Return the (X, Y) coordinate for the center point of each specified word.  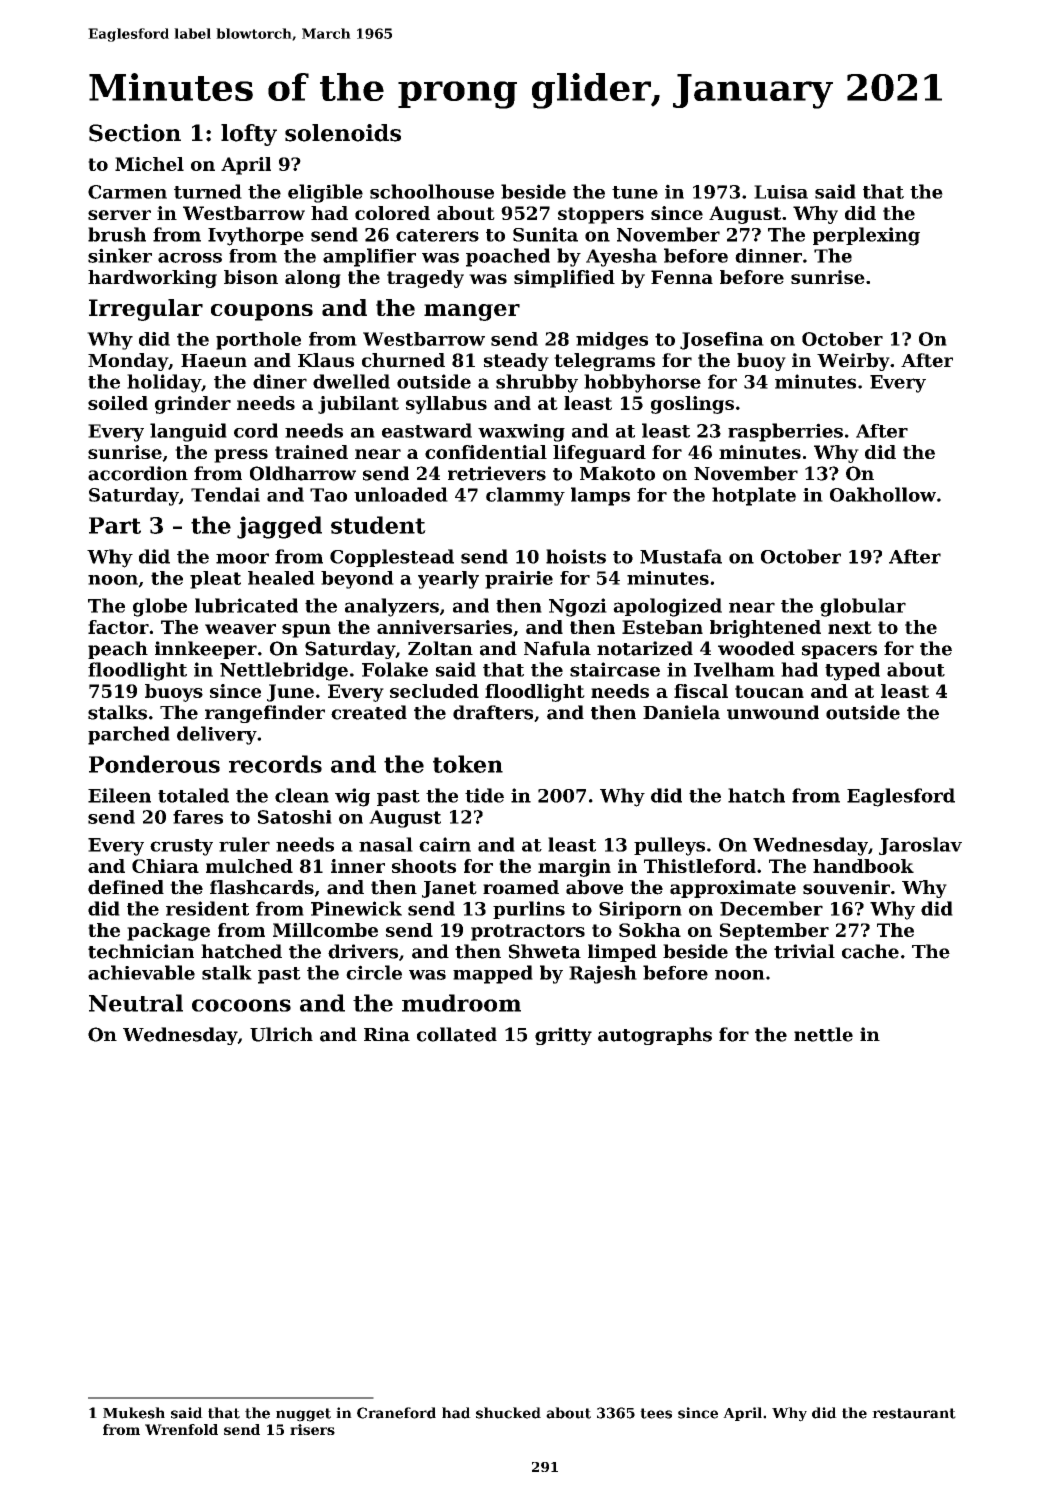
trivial (804, 951)
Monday (128, 362)
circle (374, 972)
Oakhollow (883, 494)
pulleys (669, 846)
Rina (387, 1034)
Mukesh (134, 1413)
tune (635, 192)
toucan (769, 691)
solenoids (343, 133)
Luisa (781, 192)
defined (126, 887)
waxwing (521, 433)
